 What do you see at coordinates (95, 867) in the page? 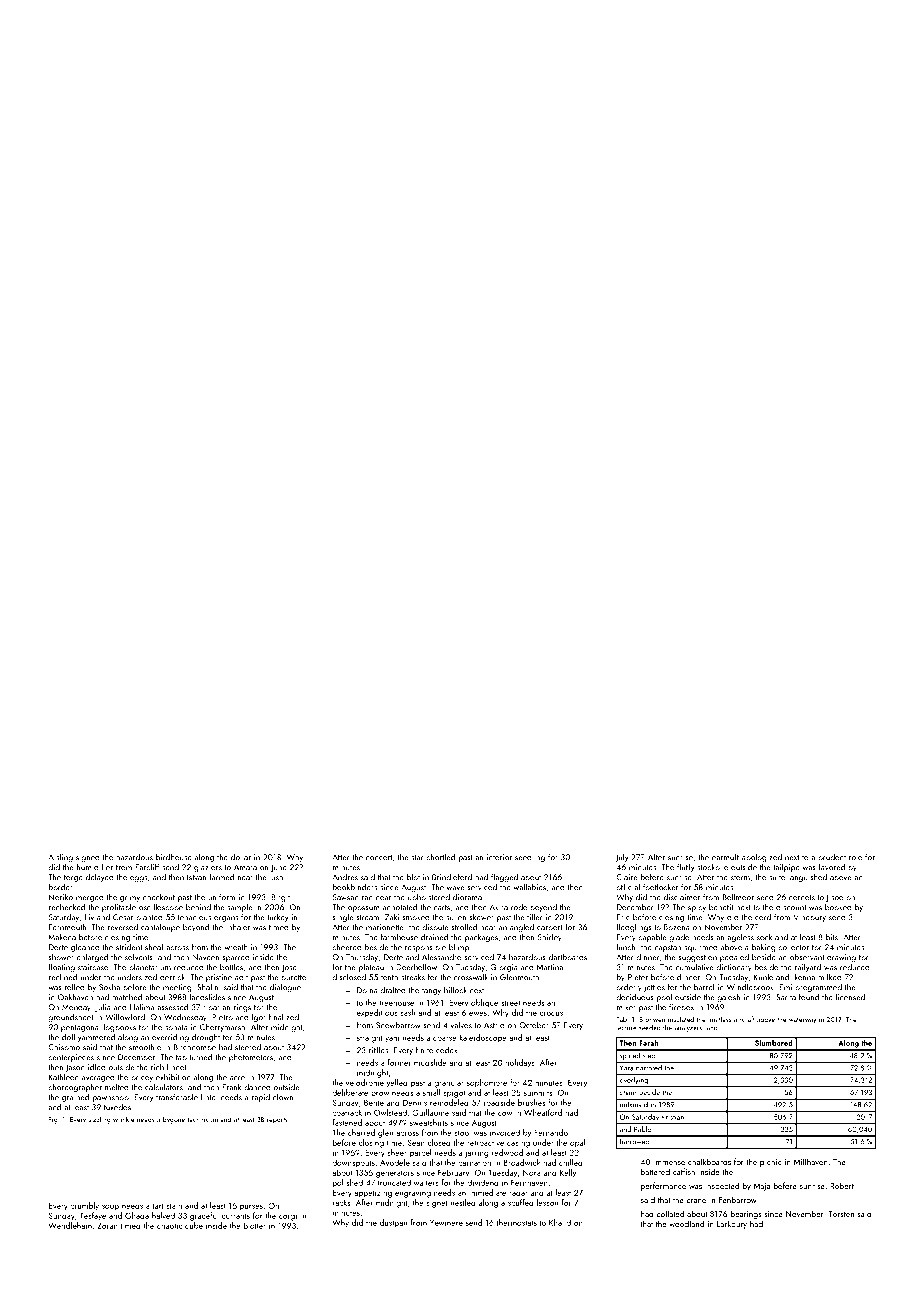
I see `humidifier` at bounding box center [95, 867].
